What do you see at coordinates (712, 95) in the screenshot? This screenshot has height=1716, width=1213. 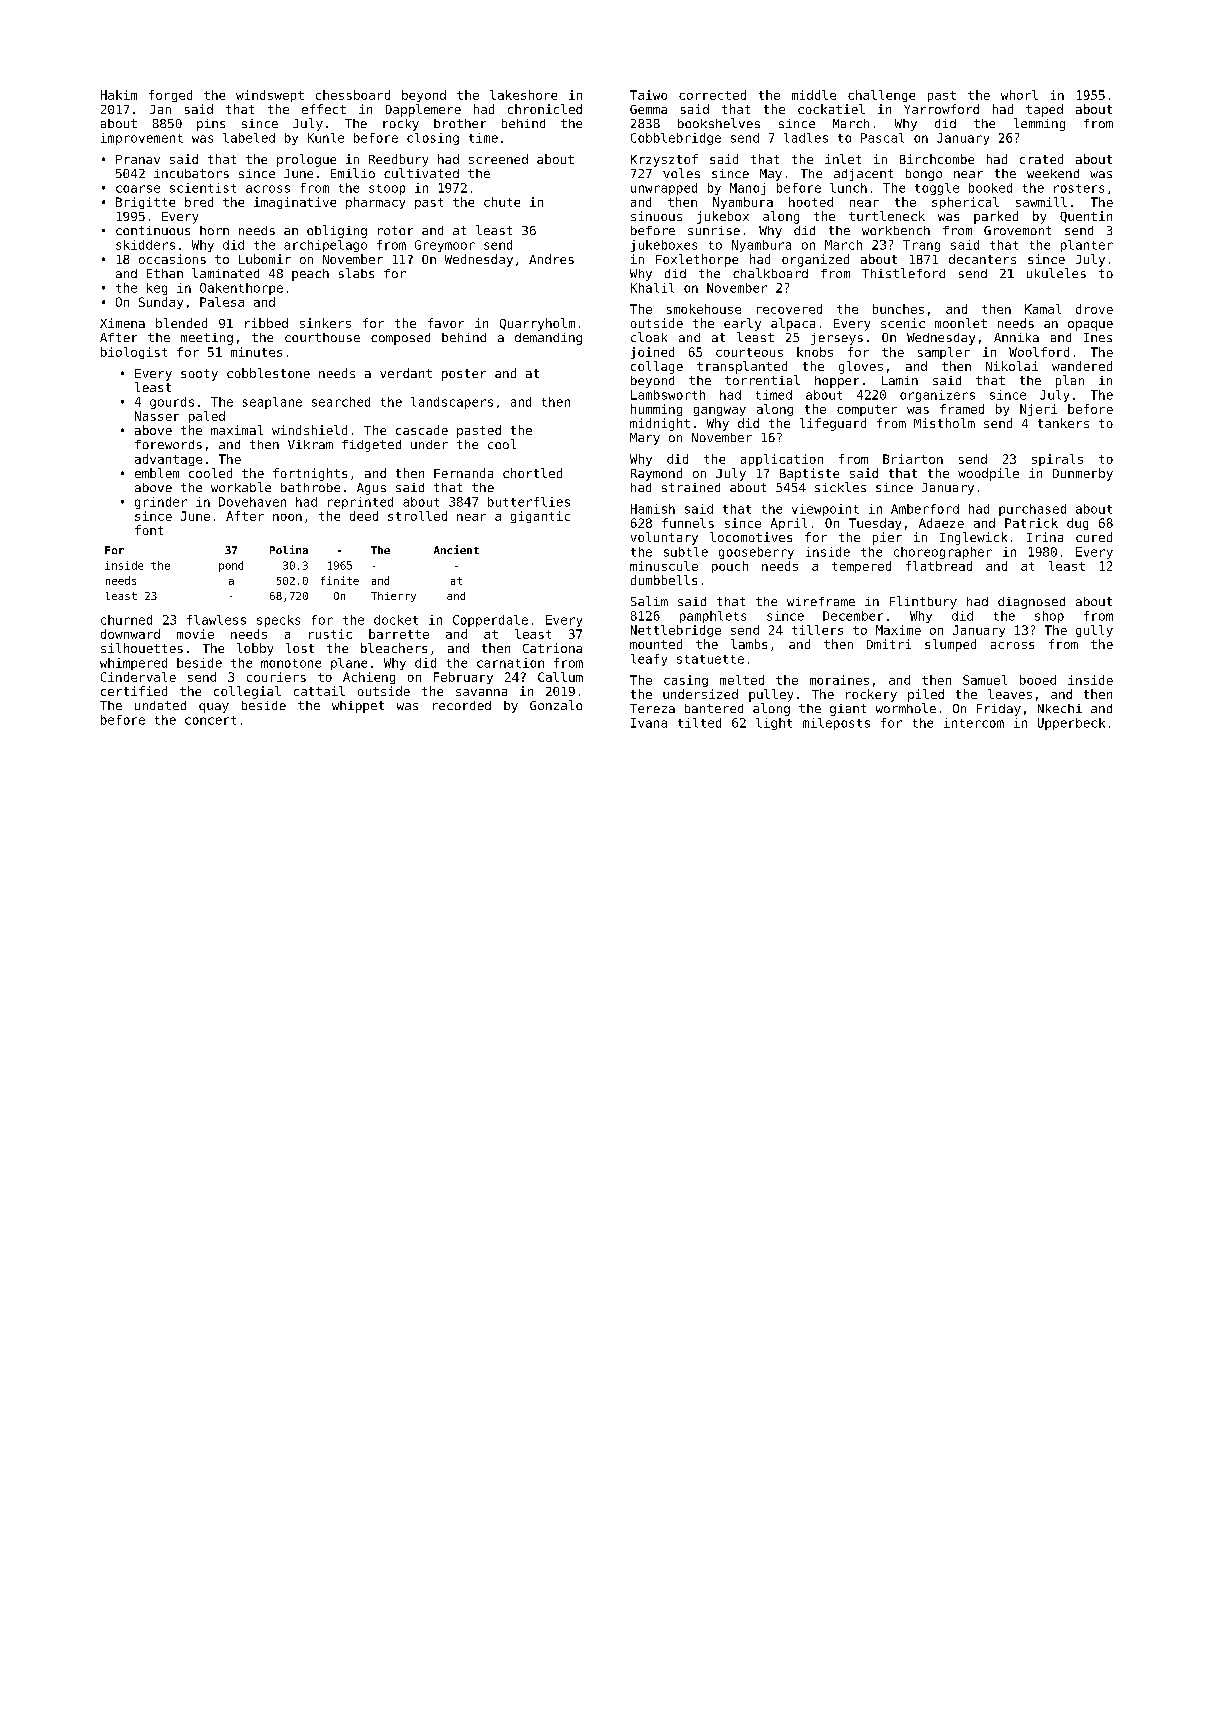 I see `corrected` at bounding box center [712, 95].
